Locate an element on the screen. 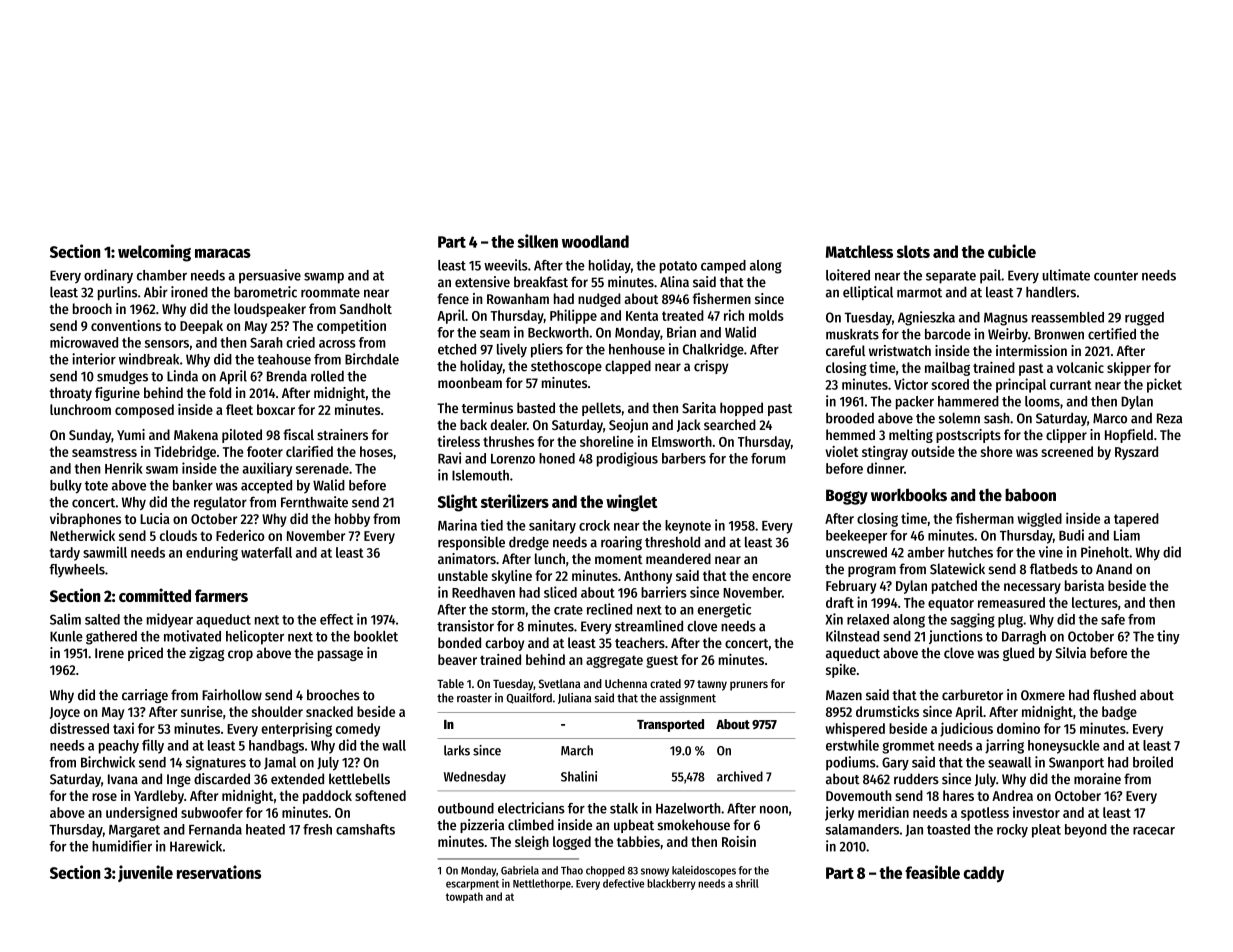 The height and width of the screenshot is (952, 1233). tapered is located at coordinates (1136, 520).
